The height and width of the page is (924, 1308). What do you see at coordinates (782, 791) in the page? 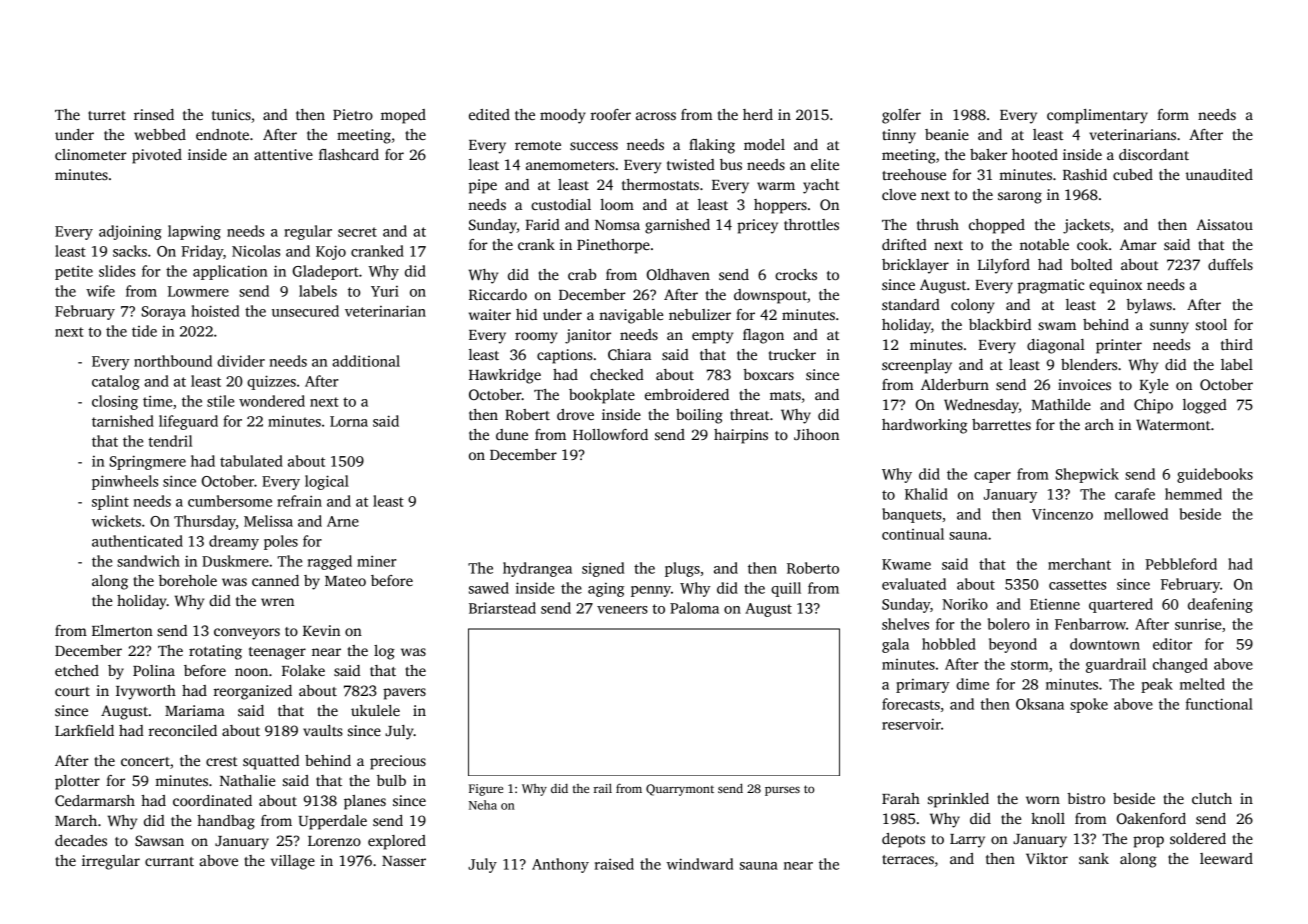
I see `purses` at bounding box center [782, 791].
